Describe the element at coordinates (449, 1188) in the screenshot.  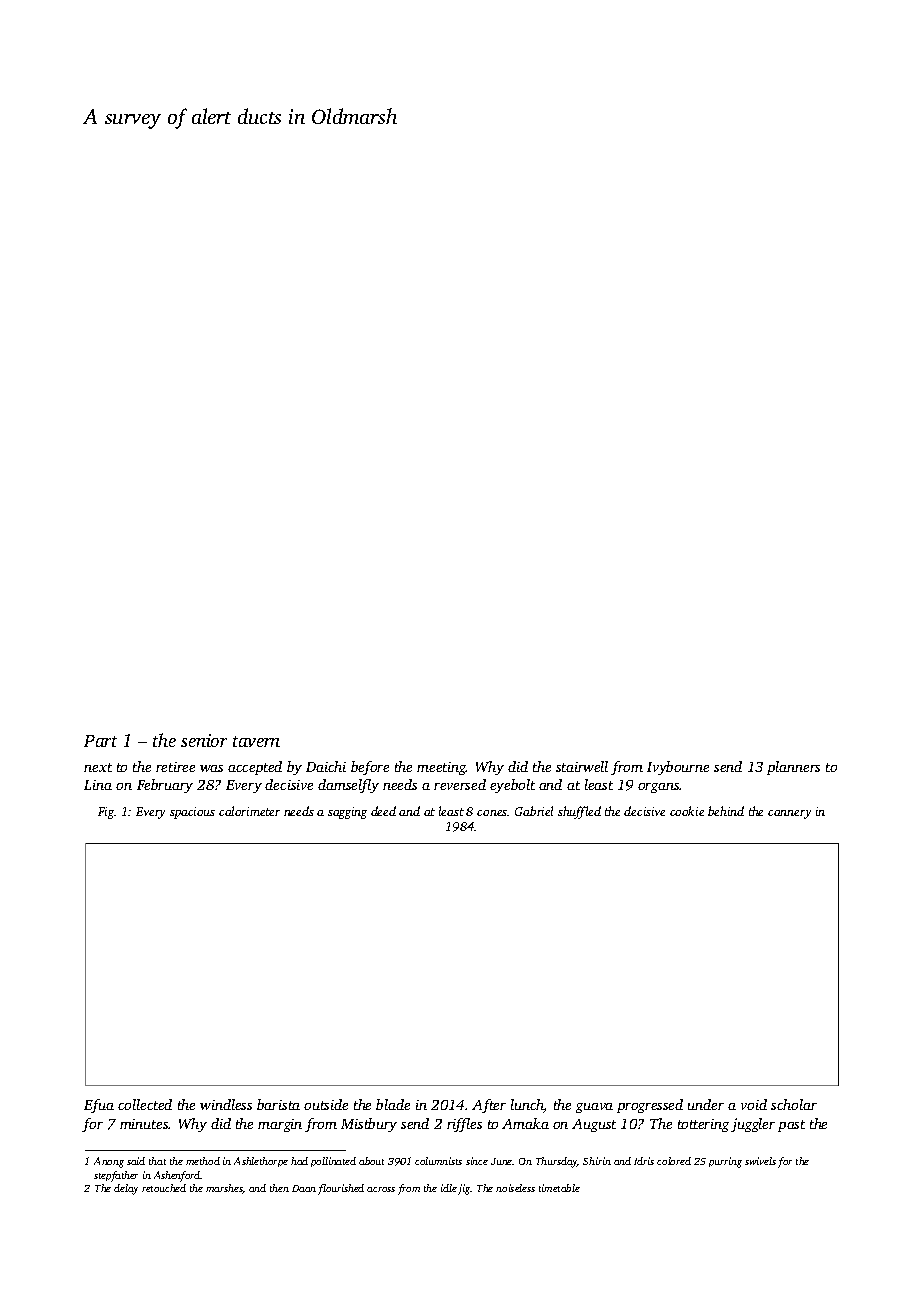
I see `idle` at that location.
